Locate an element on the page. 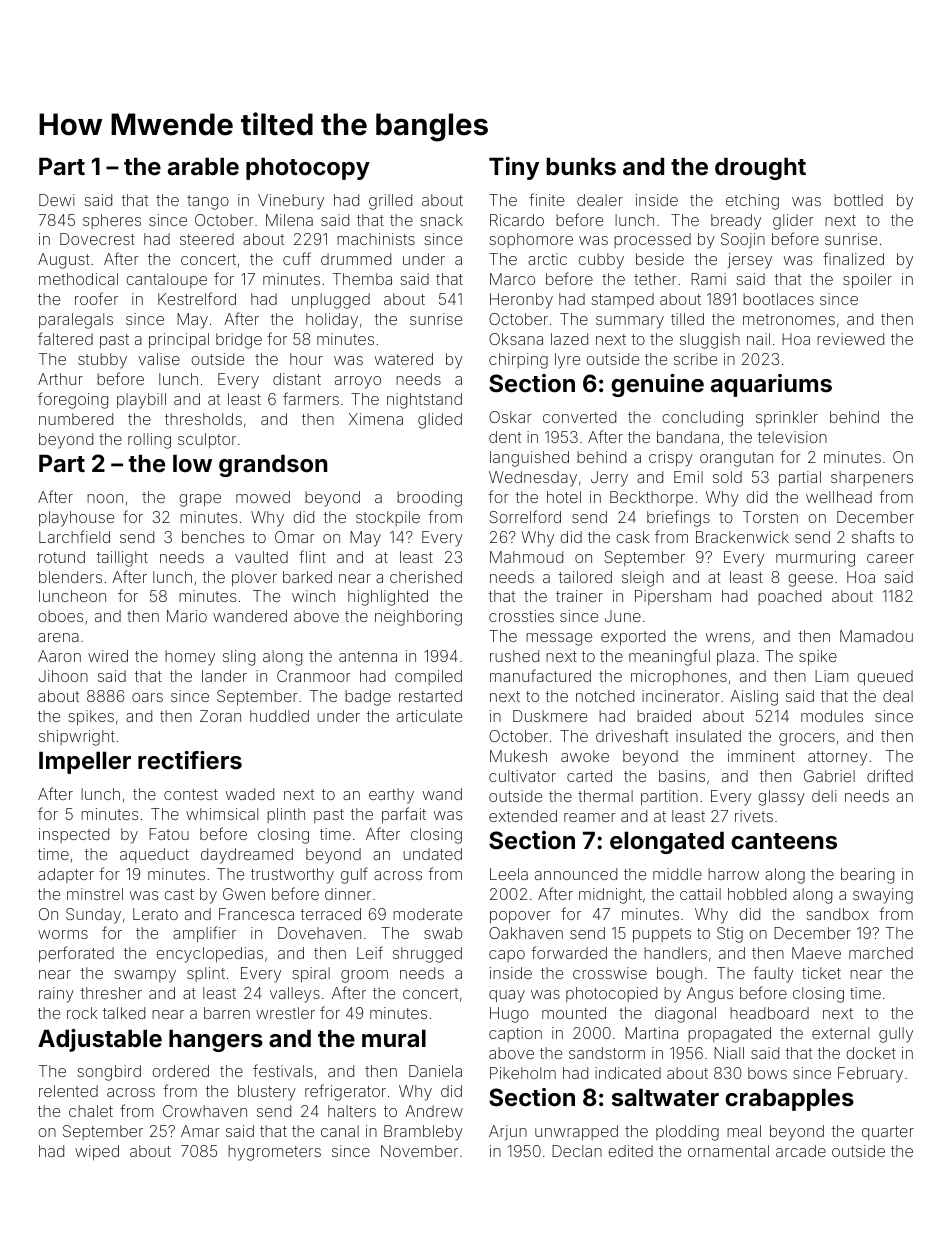 Image resolution: width=952 pixels, height=1233 pixels. message is located at coordinates (559, 639).
